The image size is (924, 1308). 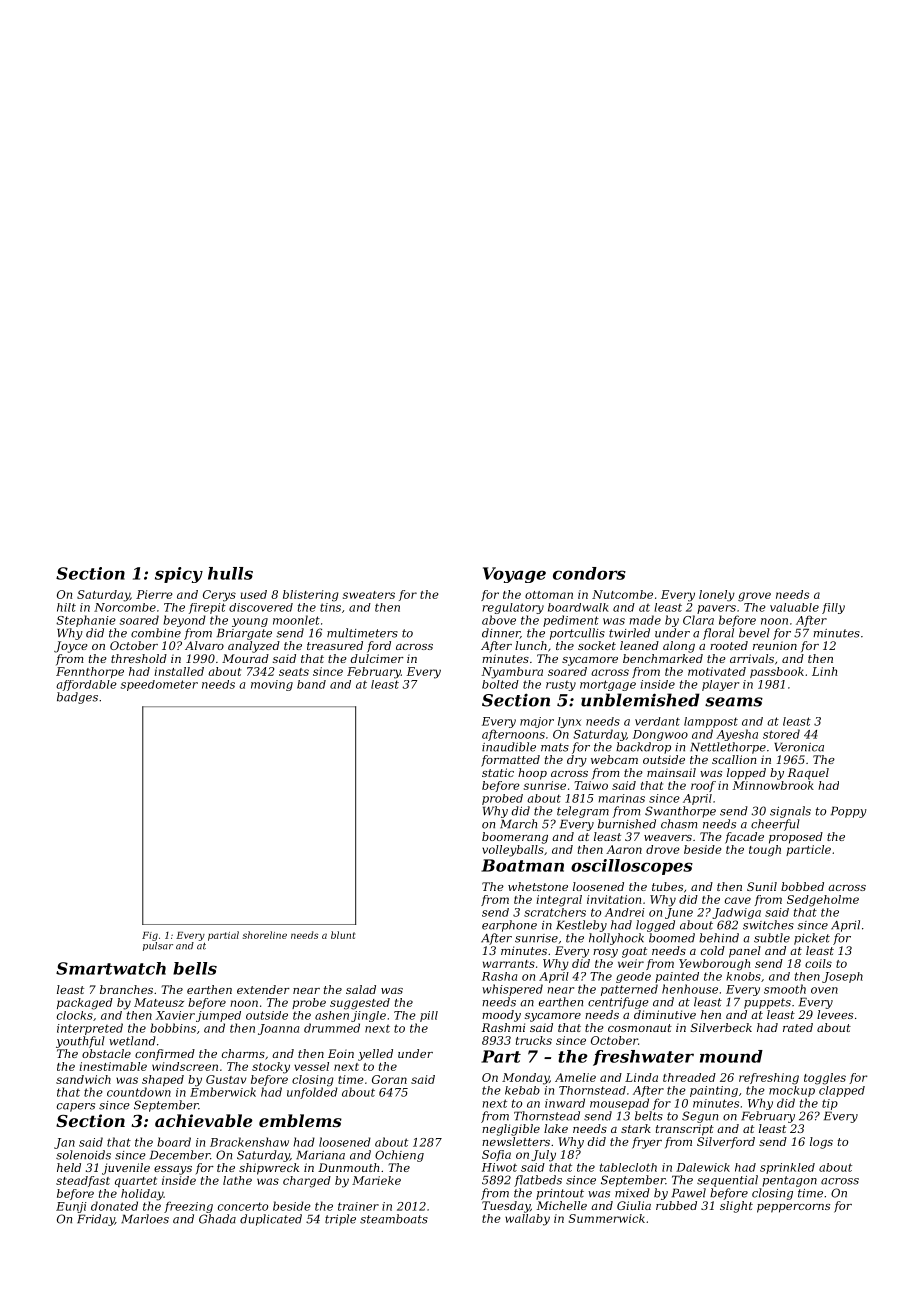 I want to click on speedometer, so click(x=159, y=685).
